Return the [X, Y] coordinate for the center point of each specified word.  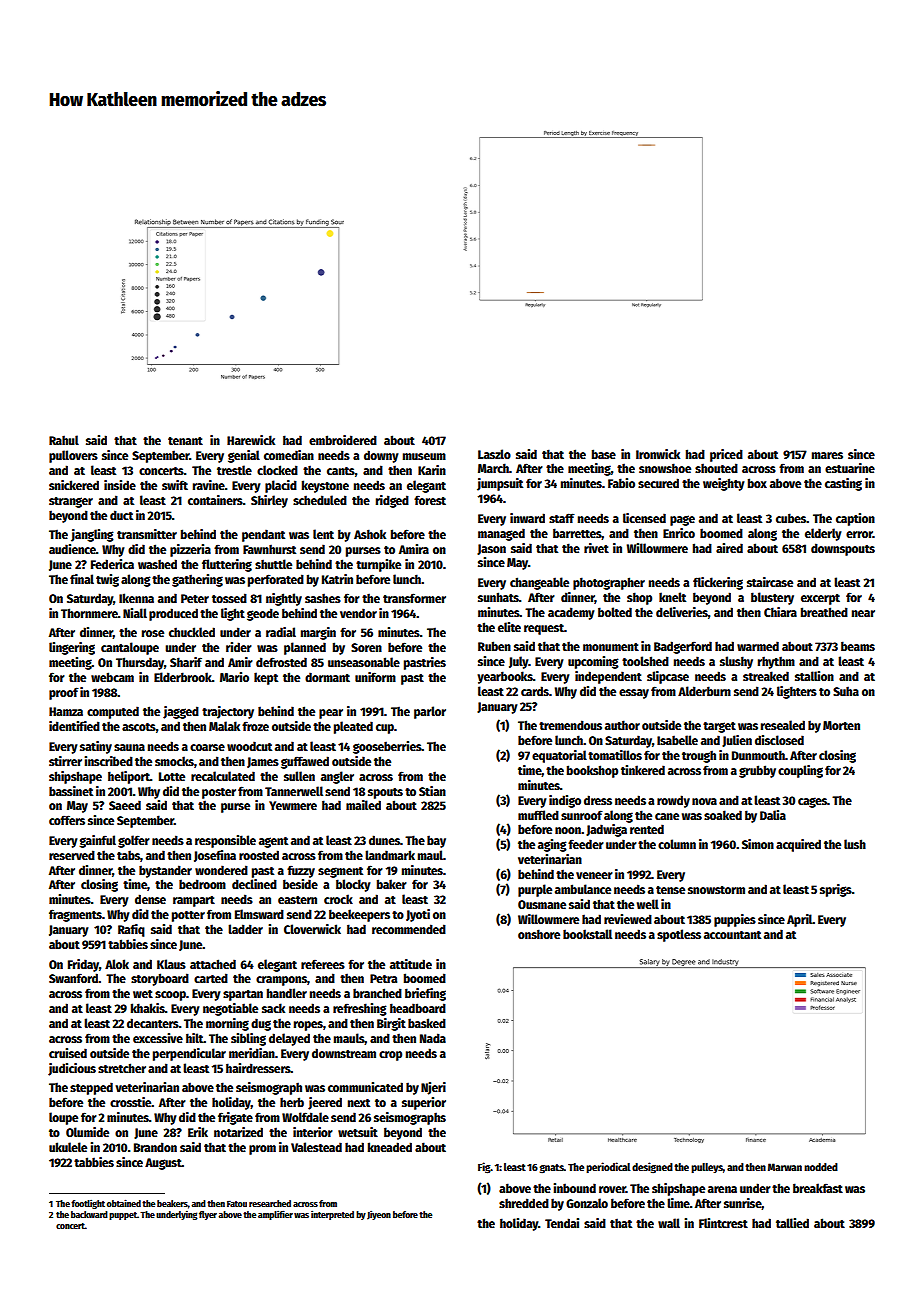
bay [436, 841]
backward [89, 1214]
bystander [165, 871]
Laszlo [494, 454]
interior [313, 1132]
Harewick [251, 440]
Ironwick [658, 454]
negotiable [230, 1009]
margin [318, 633]
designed [652, 1168]
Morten [841, 725]
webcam [112, 677]
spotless [679, 935]
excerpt [820, 599]
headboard [418, 1008]
